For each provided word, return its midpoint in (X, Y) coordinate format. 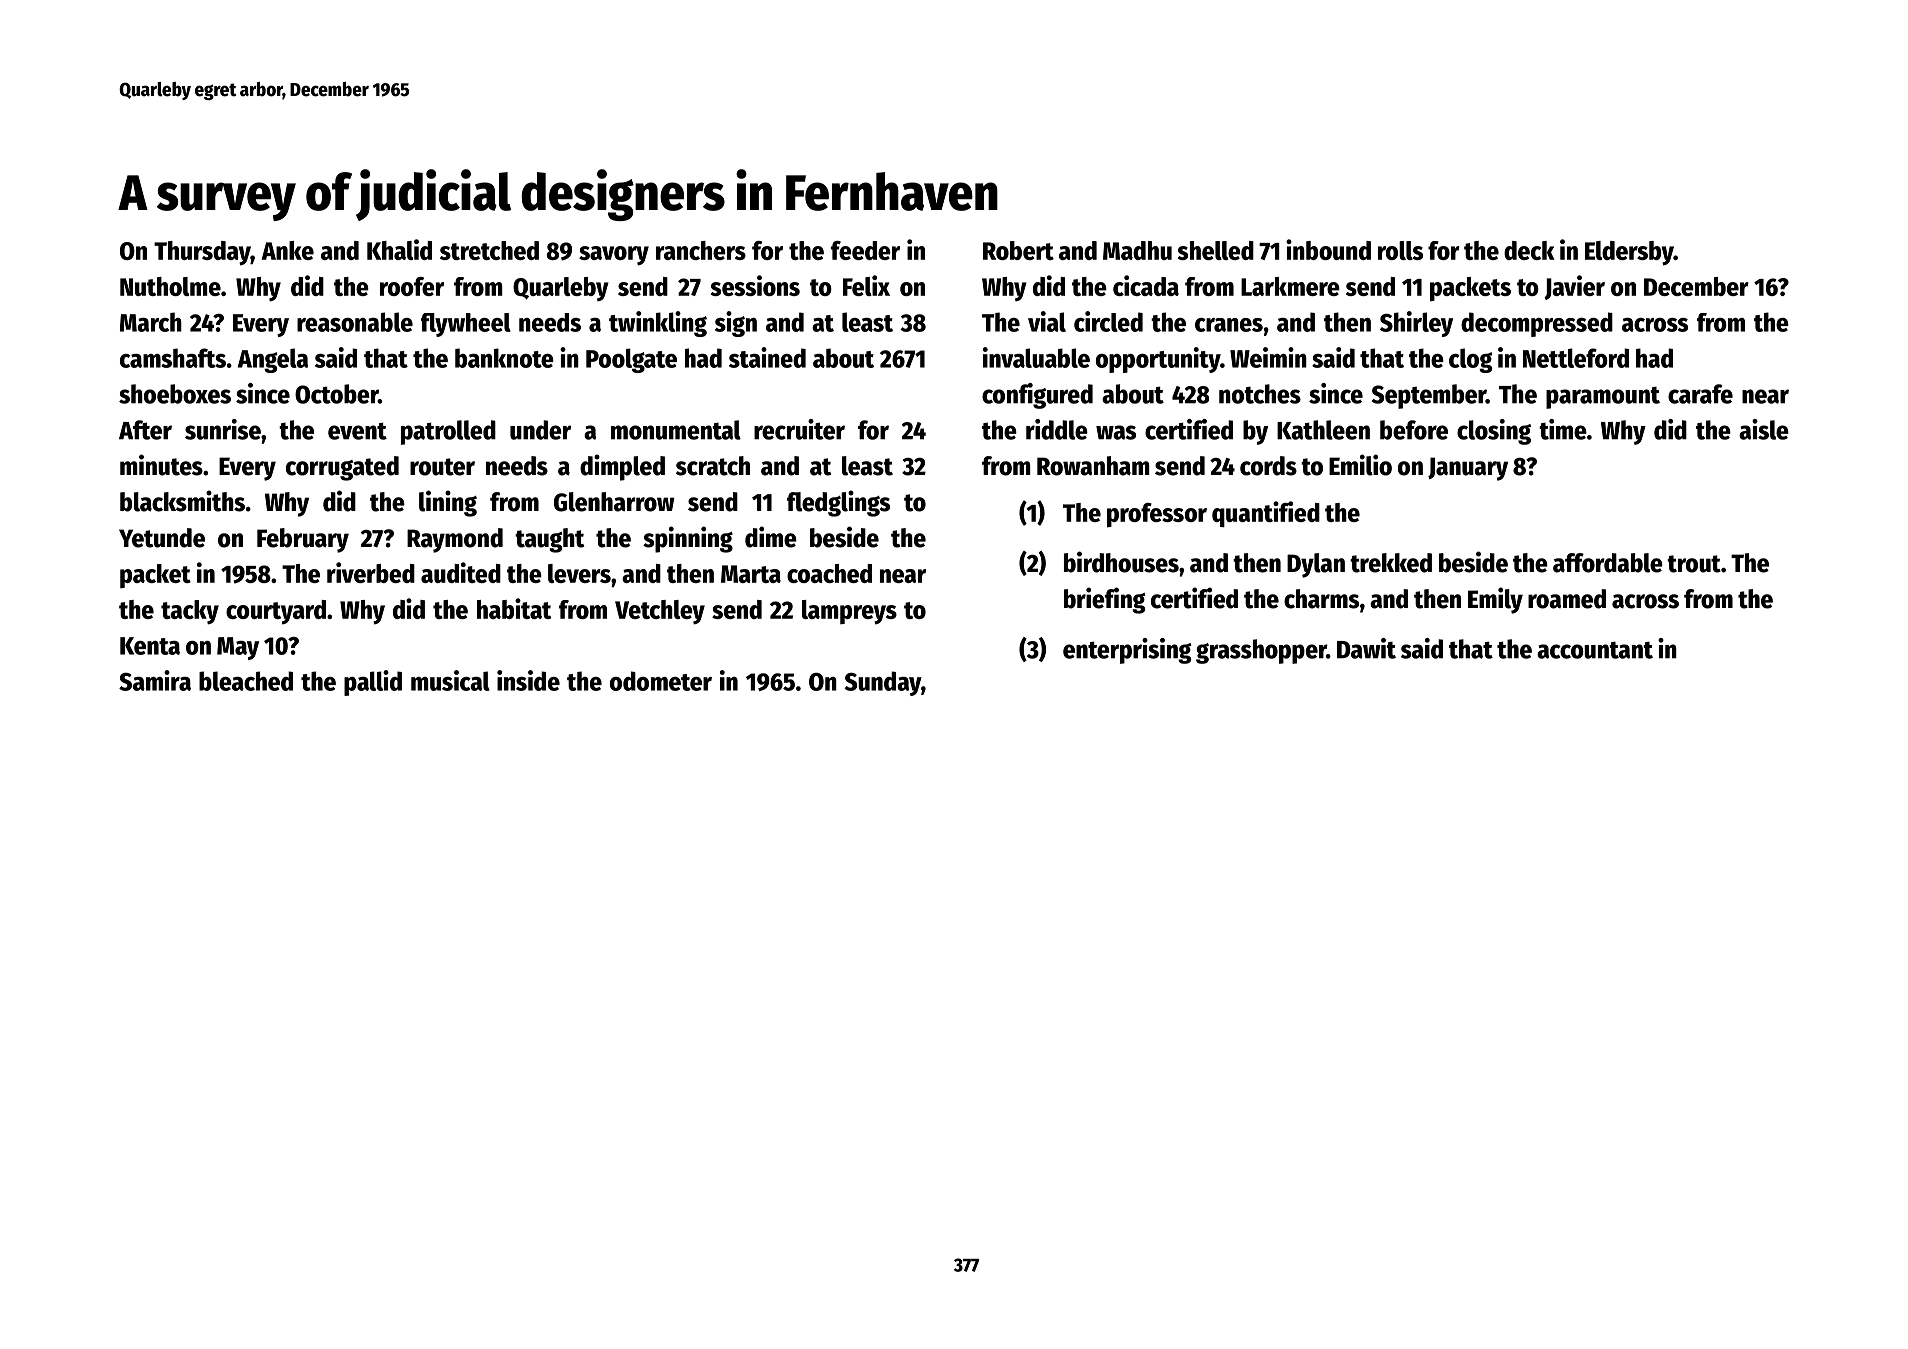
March (151, 322)
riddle (1057, 429)
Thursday (202, 253)
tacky (190, 612)
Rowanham (1093, 466)
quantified (1266, 514)
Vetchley (660, 612)
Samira (155, 680)
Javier (1574, 287)
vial (1047, 321)
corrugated (342, 468)
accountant (1595, 650)
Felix (866, 285)
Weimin (1268, 357)
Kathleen (1323, 430)
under (540, 430)
